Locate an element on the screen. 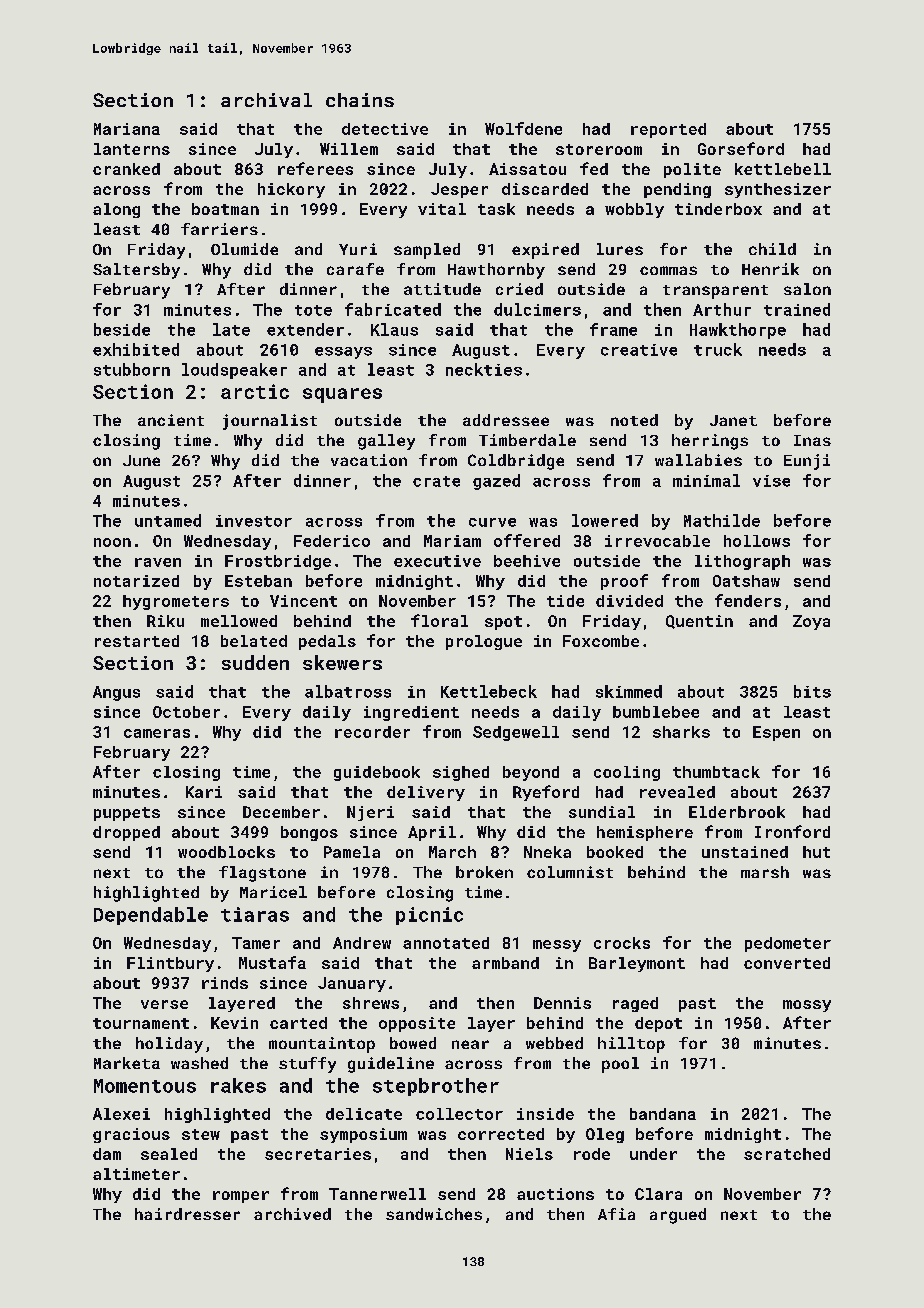 The width and height of the screenshot is (924, 1308). trained is located at coordinates (797, 309).
